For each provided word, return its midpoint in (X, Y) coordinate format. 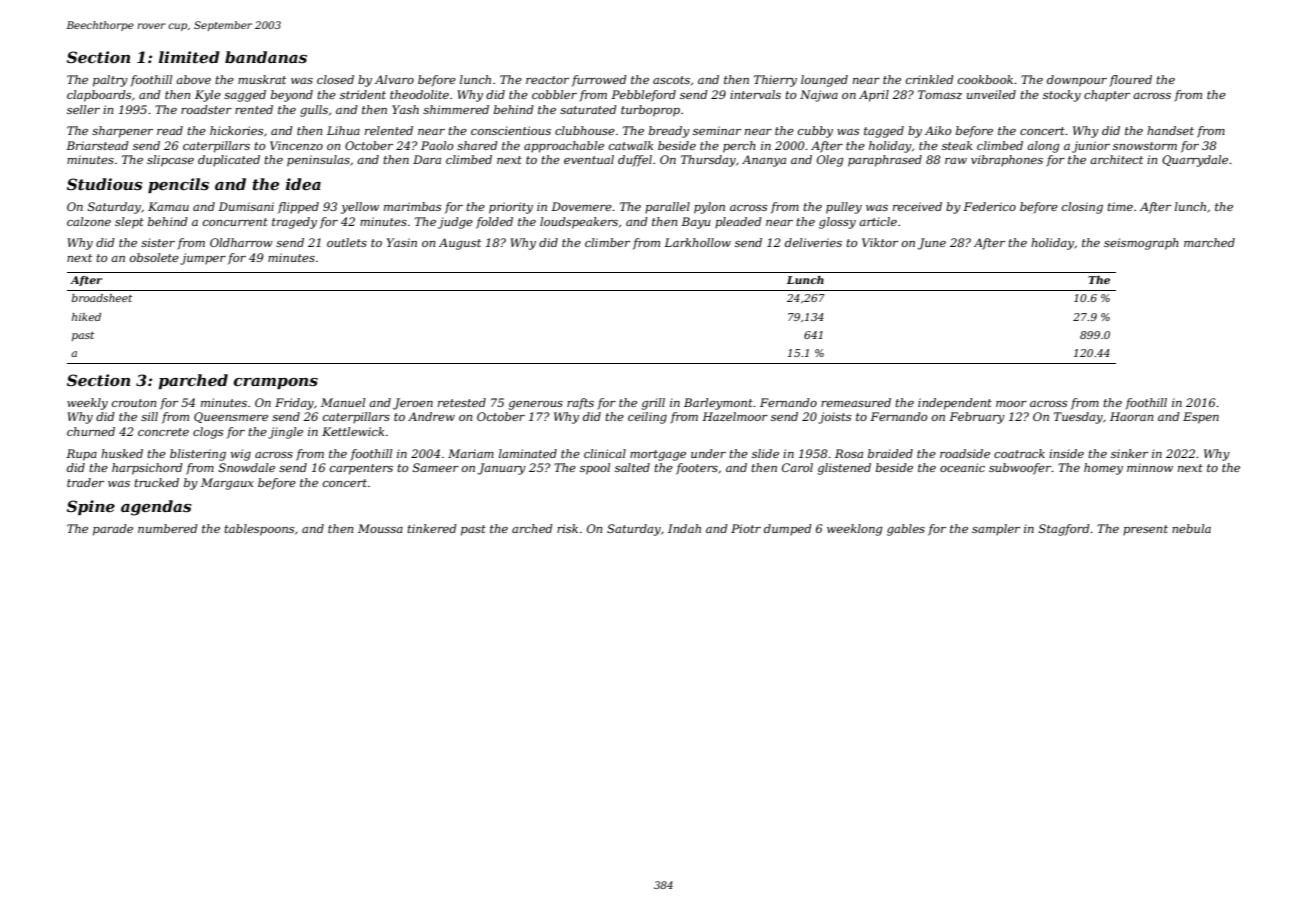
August (460, 244)
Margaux (227, 484)
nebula (1191, 528)
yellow (360, 208)
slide (765, 453)
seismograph (1141, 244)
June (931, 244)
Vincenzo (296, 145)
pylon (709, 208)
